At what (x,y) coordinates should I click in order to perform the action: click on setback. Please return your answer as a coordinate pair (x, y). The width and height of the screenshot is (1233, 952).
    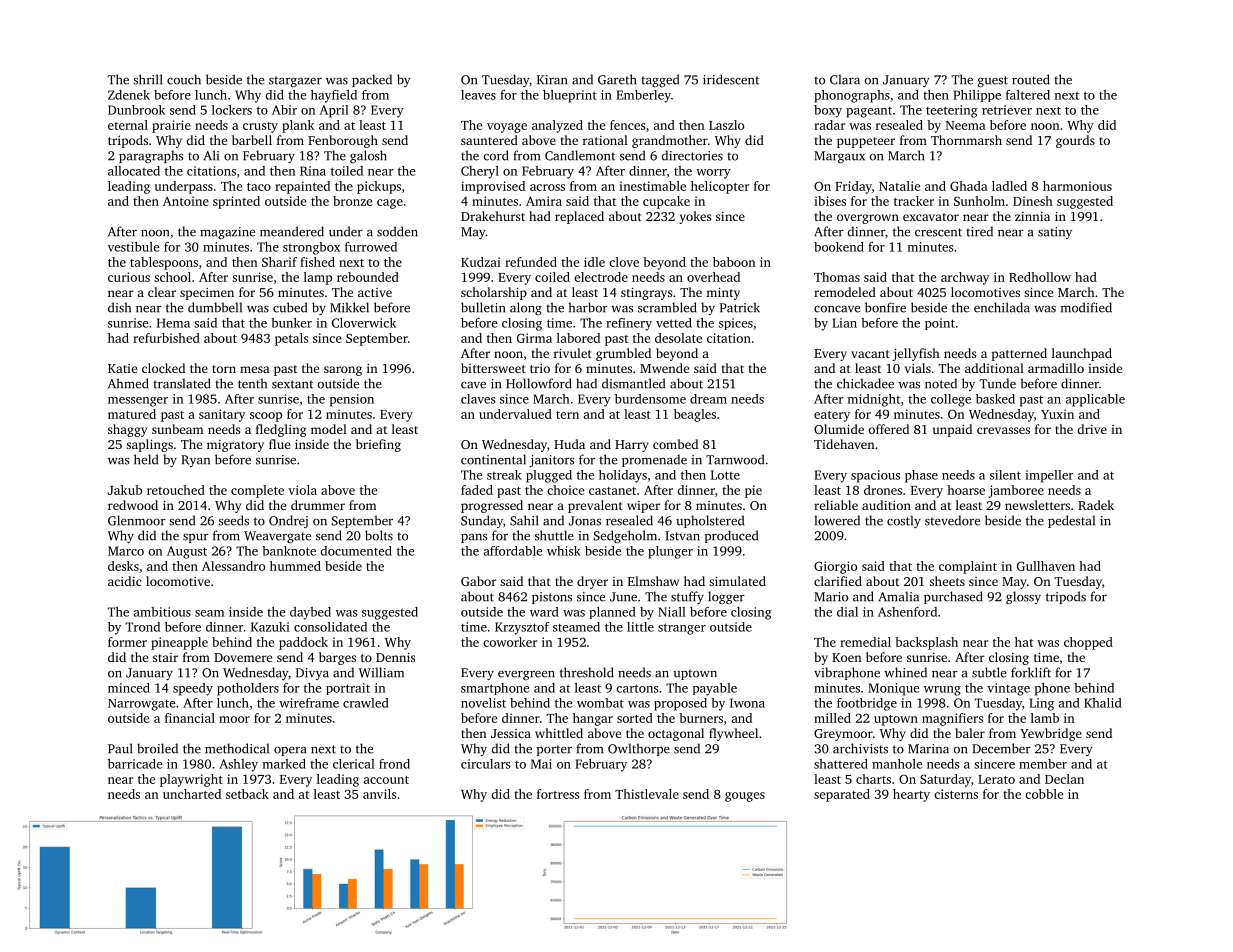
    Looking at the image, I should click on (247, 794).
